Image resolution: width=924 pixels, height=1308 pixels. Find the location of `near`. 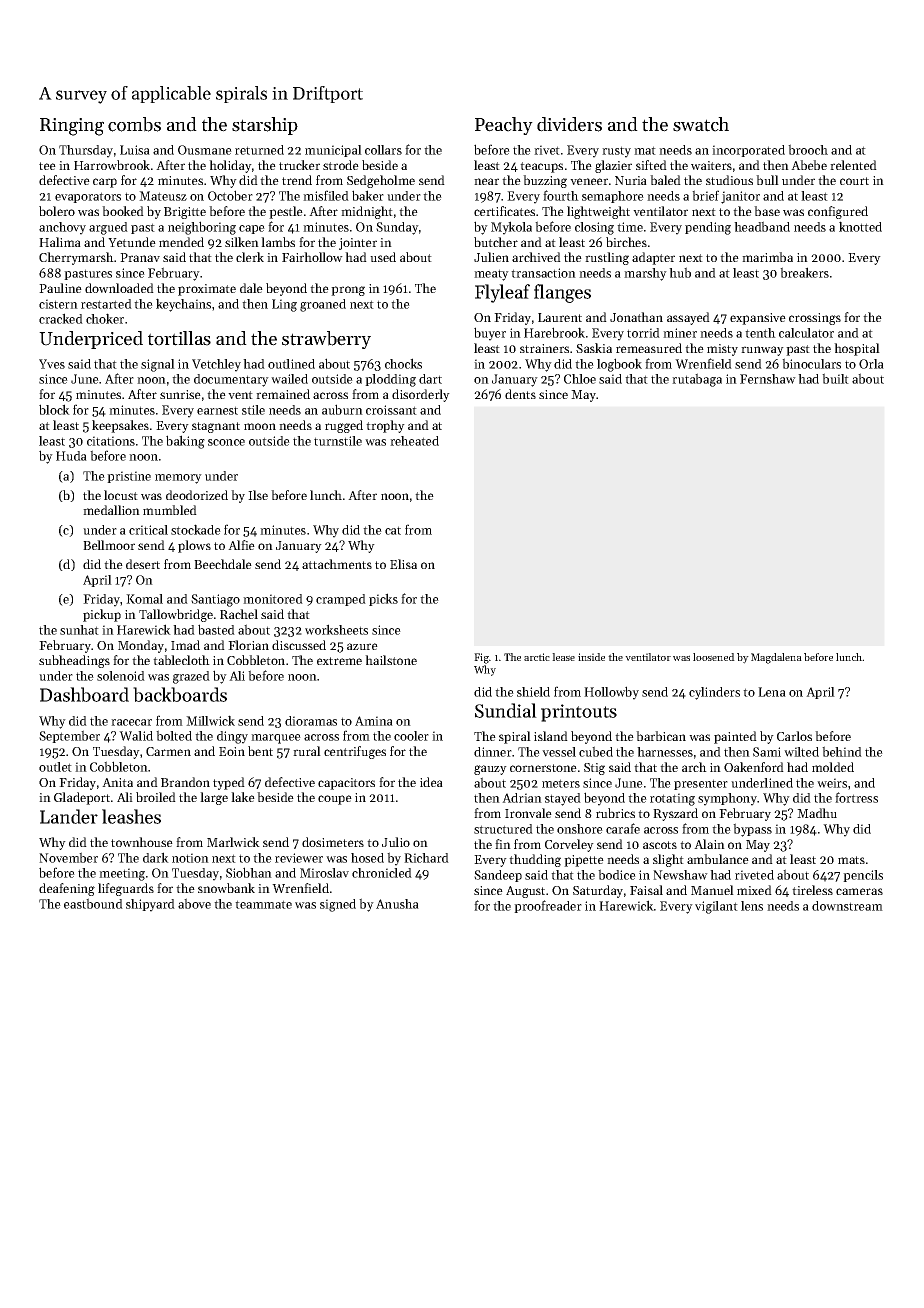

near is located at coordinates (486, 181).
